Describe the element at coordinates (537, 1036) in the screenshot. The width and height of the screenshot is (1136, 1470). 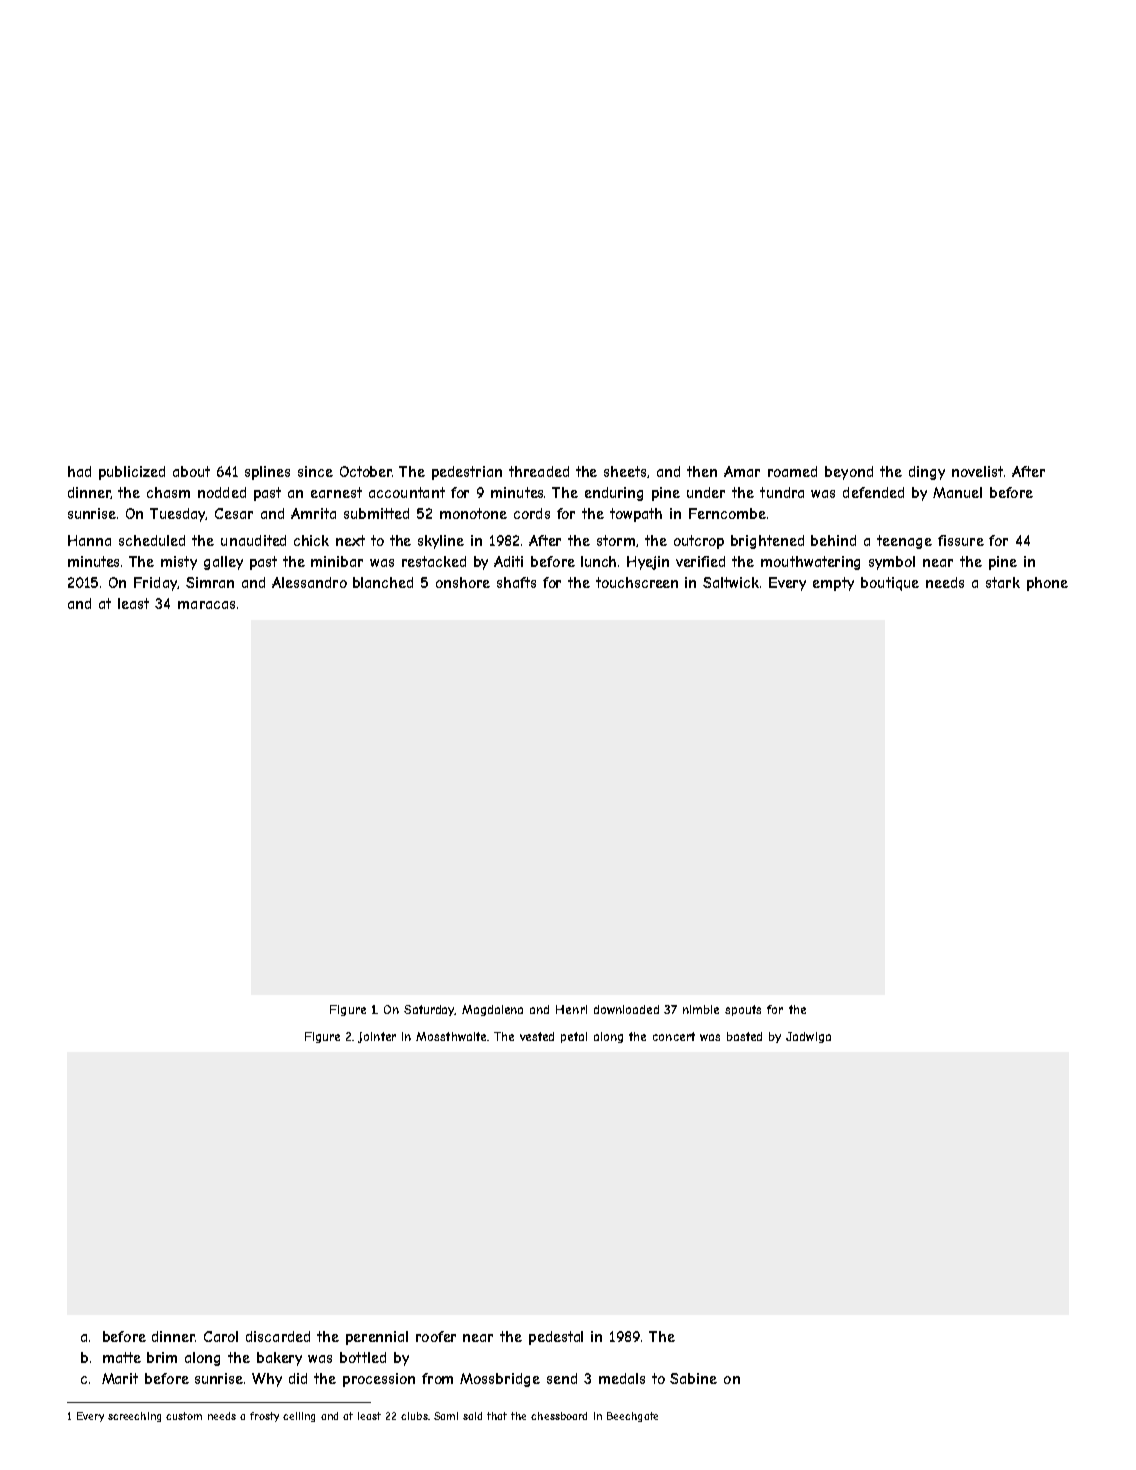
I see `vested` at that location.
